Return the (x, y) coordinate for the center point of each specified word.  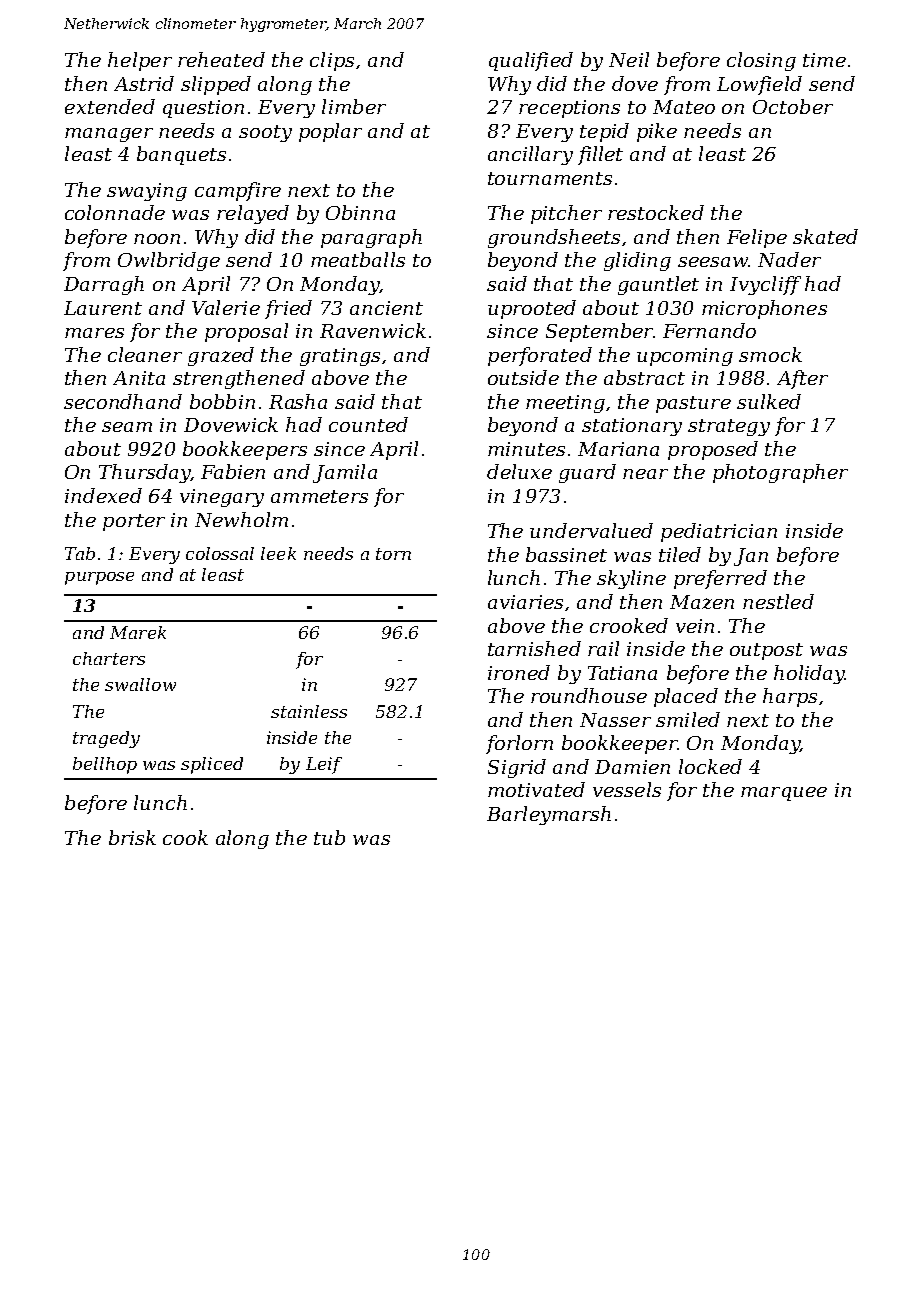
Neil (629, 59)
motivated (536, 789)
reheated (221, 59)
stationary (632, 427)
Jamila (345, 473)
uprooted (532, 309)
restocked (656, 212)
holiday (809, 674)
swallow (140, 684)
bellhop (105, 765)
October (793, 106)
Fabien (233, 471)
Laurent (103, 308)
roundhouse (589, 695)
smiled (688, 719)
